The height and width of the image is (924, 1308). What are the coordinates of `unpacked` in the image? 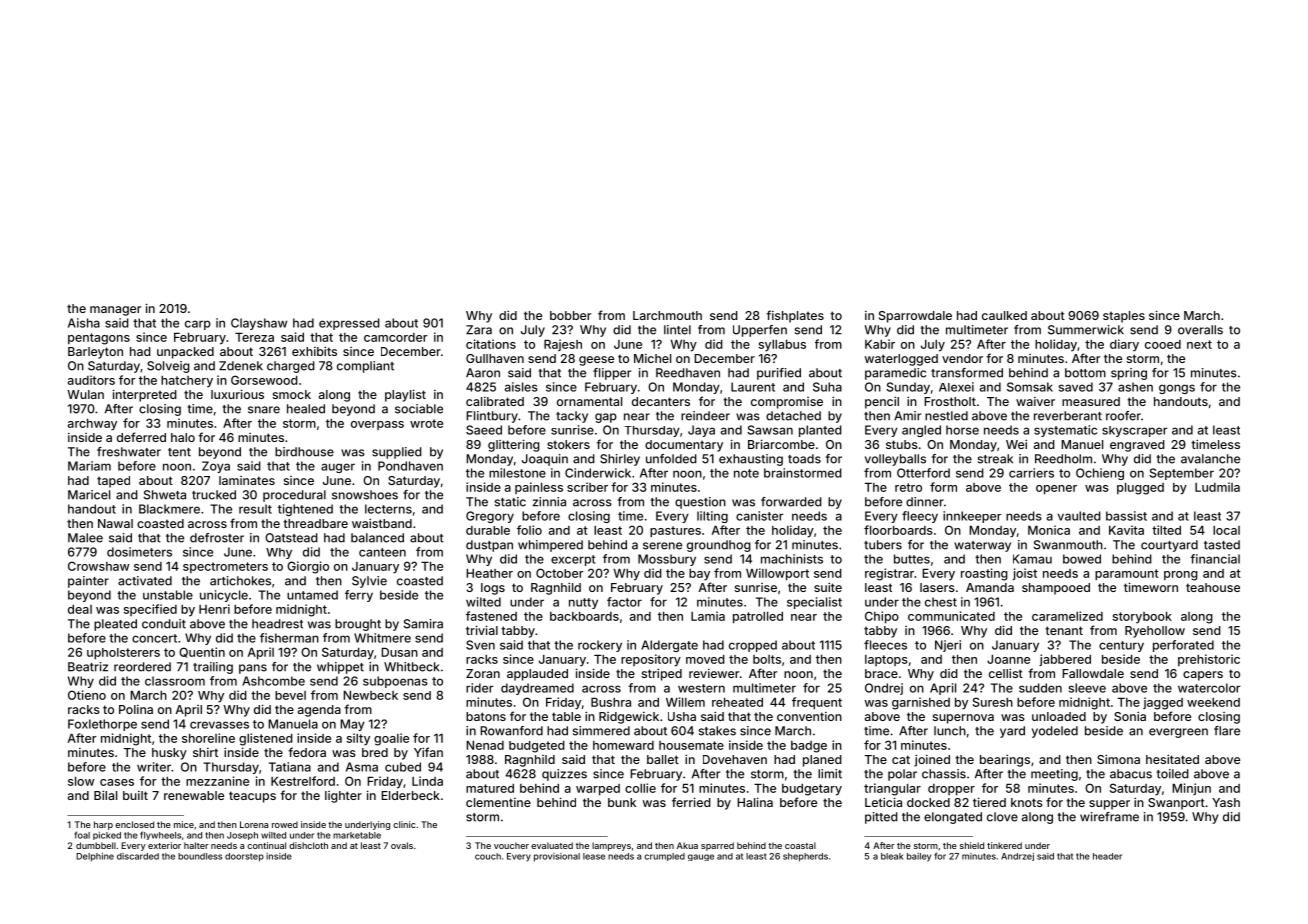 It's located at (185, 353).
